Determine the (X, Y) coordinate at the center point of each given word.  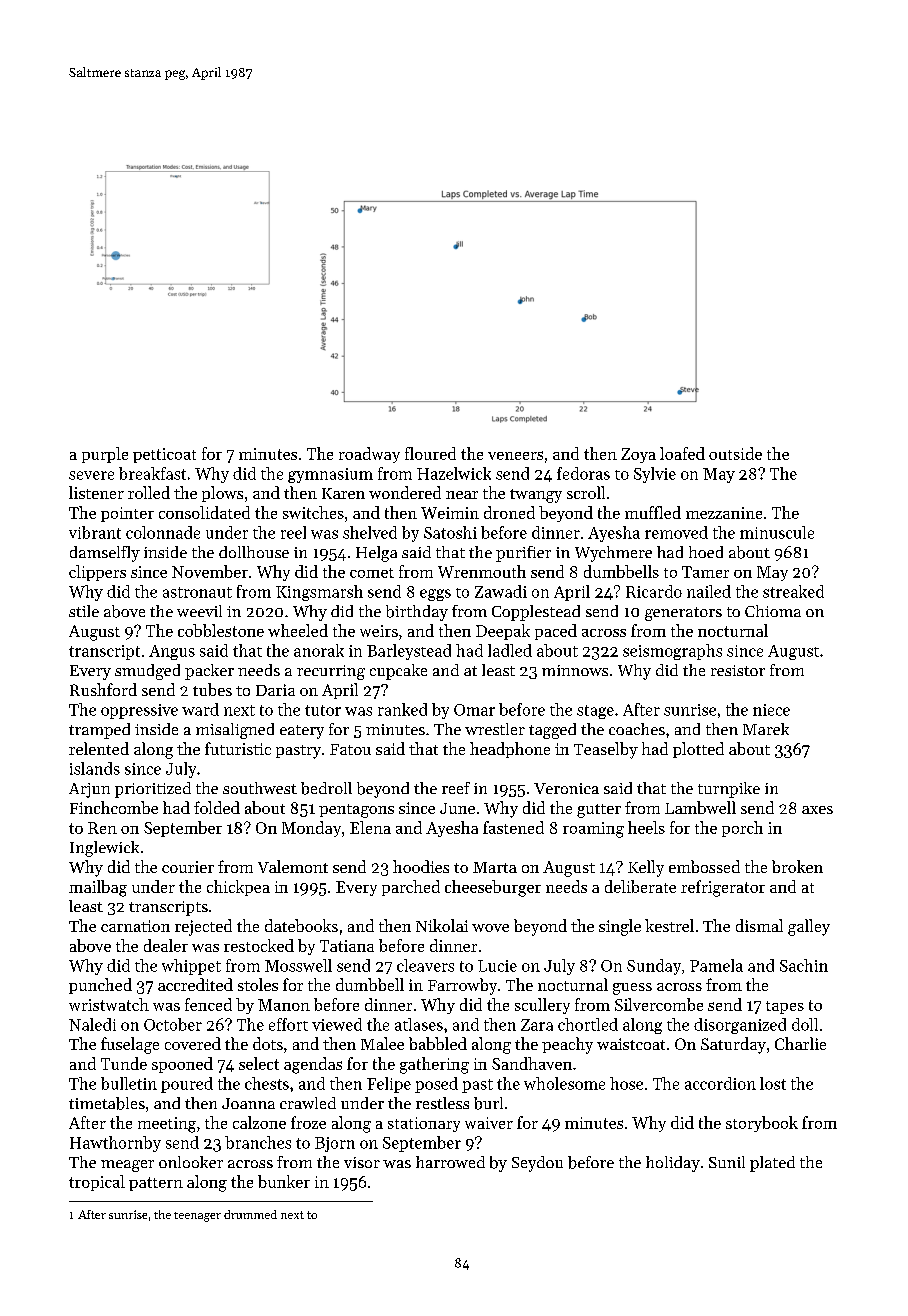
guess (632, 989)
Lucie (497, 966)
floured (430, 453)
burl (488, 1103)
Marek (766, 729)
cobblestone (221, 630)
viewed (337, 1024)
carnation (135, 926)
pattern (156, 1184)
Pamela (716, 965)
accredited (195, 984)
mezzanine (724, 513)
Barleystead (409, 652)
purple (105, 455)
